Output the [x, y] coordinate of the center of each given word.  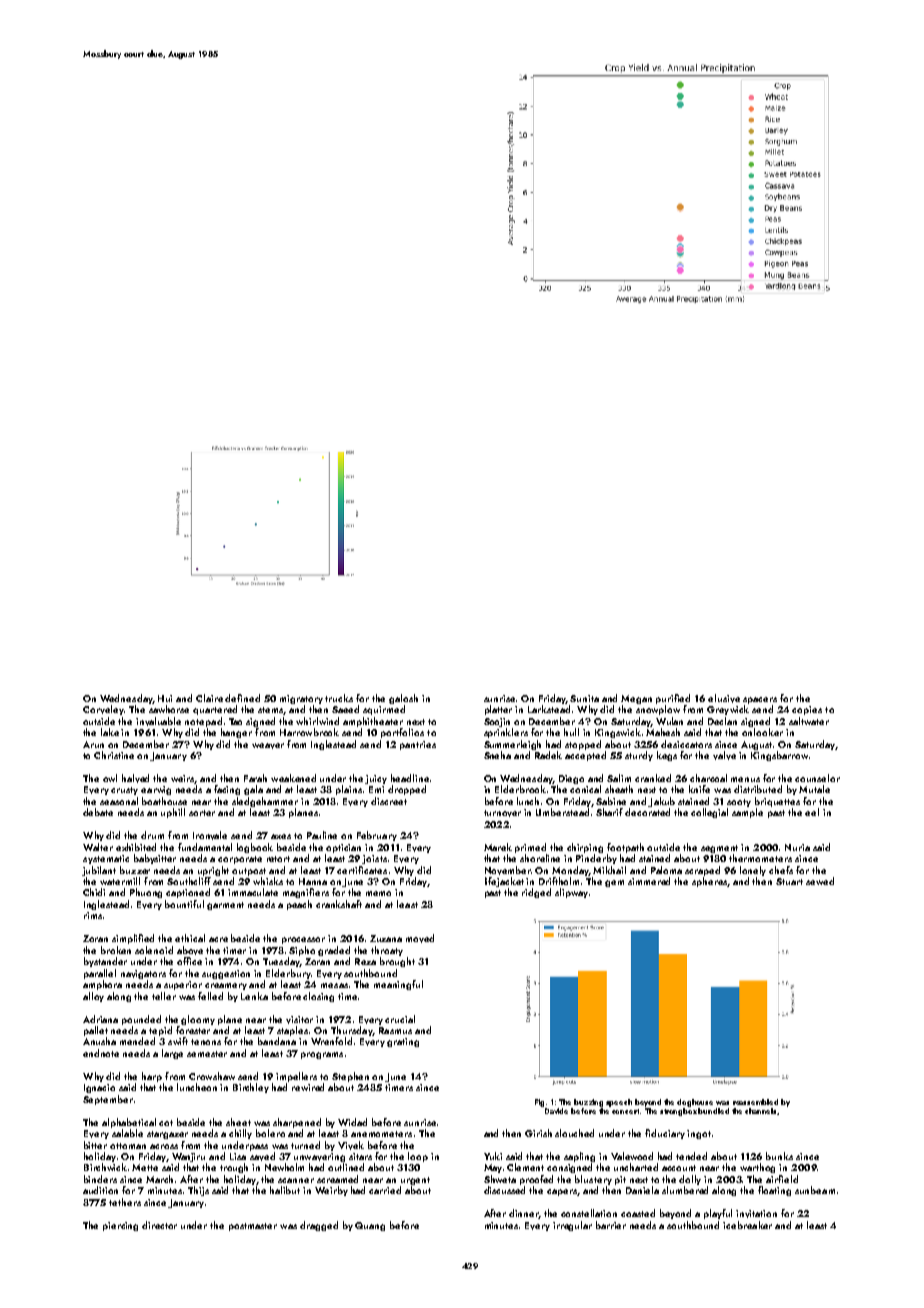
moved [420, 938]
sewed [820, 881]
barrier [611, 1225]
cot [166, 1123]
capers [562, 1192]
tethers [125, 1202]
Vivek [351, 1145]
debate [98, 812]
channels [761, 1111]
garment [225, 906]
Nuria [797, 847]
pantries [418, 745]
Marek [498, 847]
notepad [203, 722]
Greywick [728, 710]
